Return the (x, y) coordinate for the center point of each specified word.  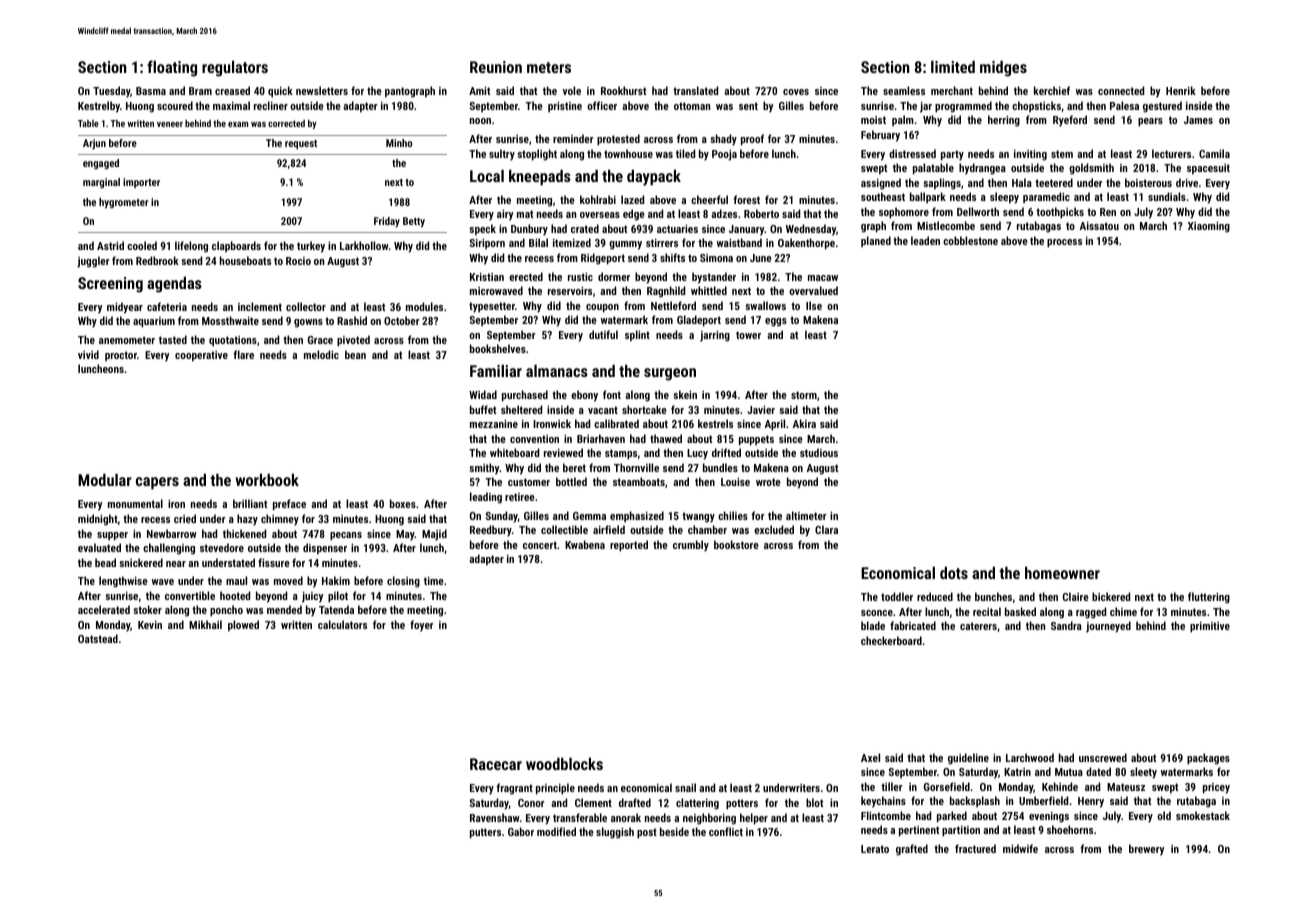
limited (953, 67)
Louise (735, 481)
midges (1003, 69)
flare (243, 354)
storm (804, 395)
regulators (235, 69)
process (1064, 243)
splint (637, 336)
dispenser (325, 549)
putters (485, 833)
